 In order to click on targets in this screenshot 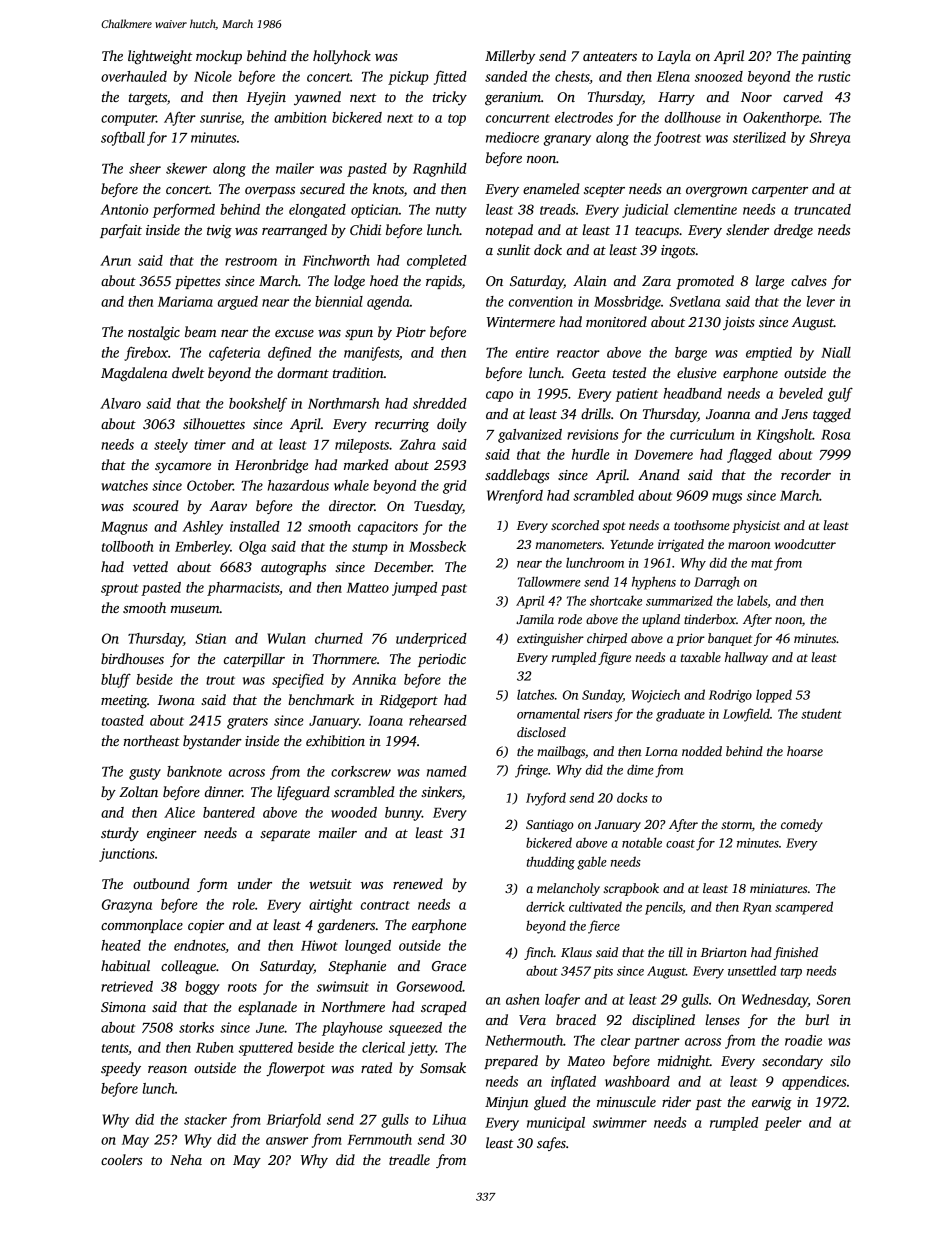, I will do `click(148, 99)`.
